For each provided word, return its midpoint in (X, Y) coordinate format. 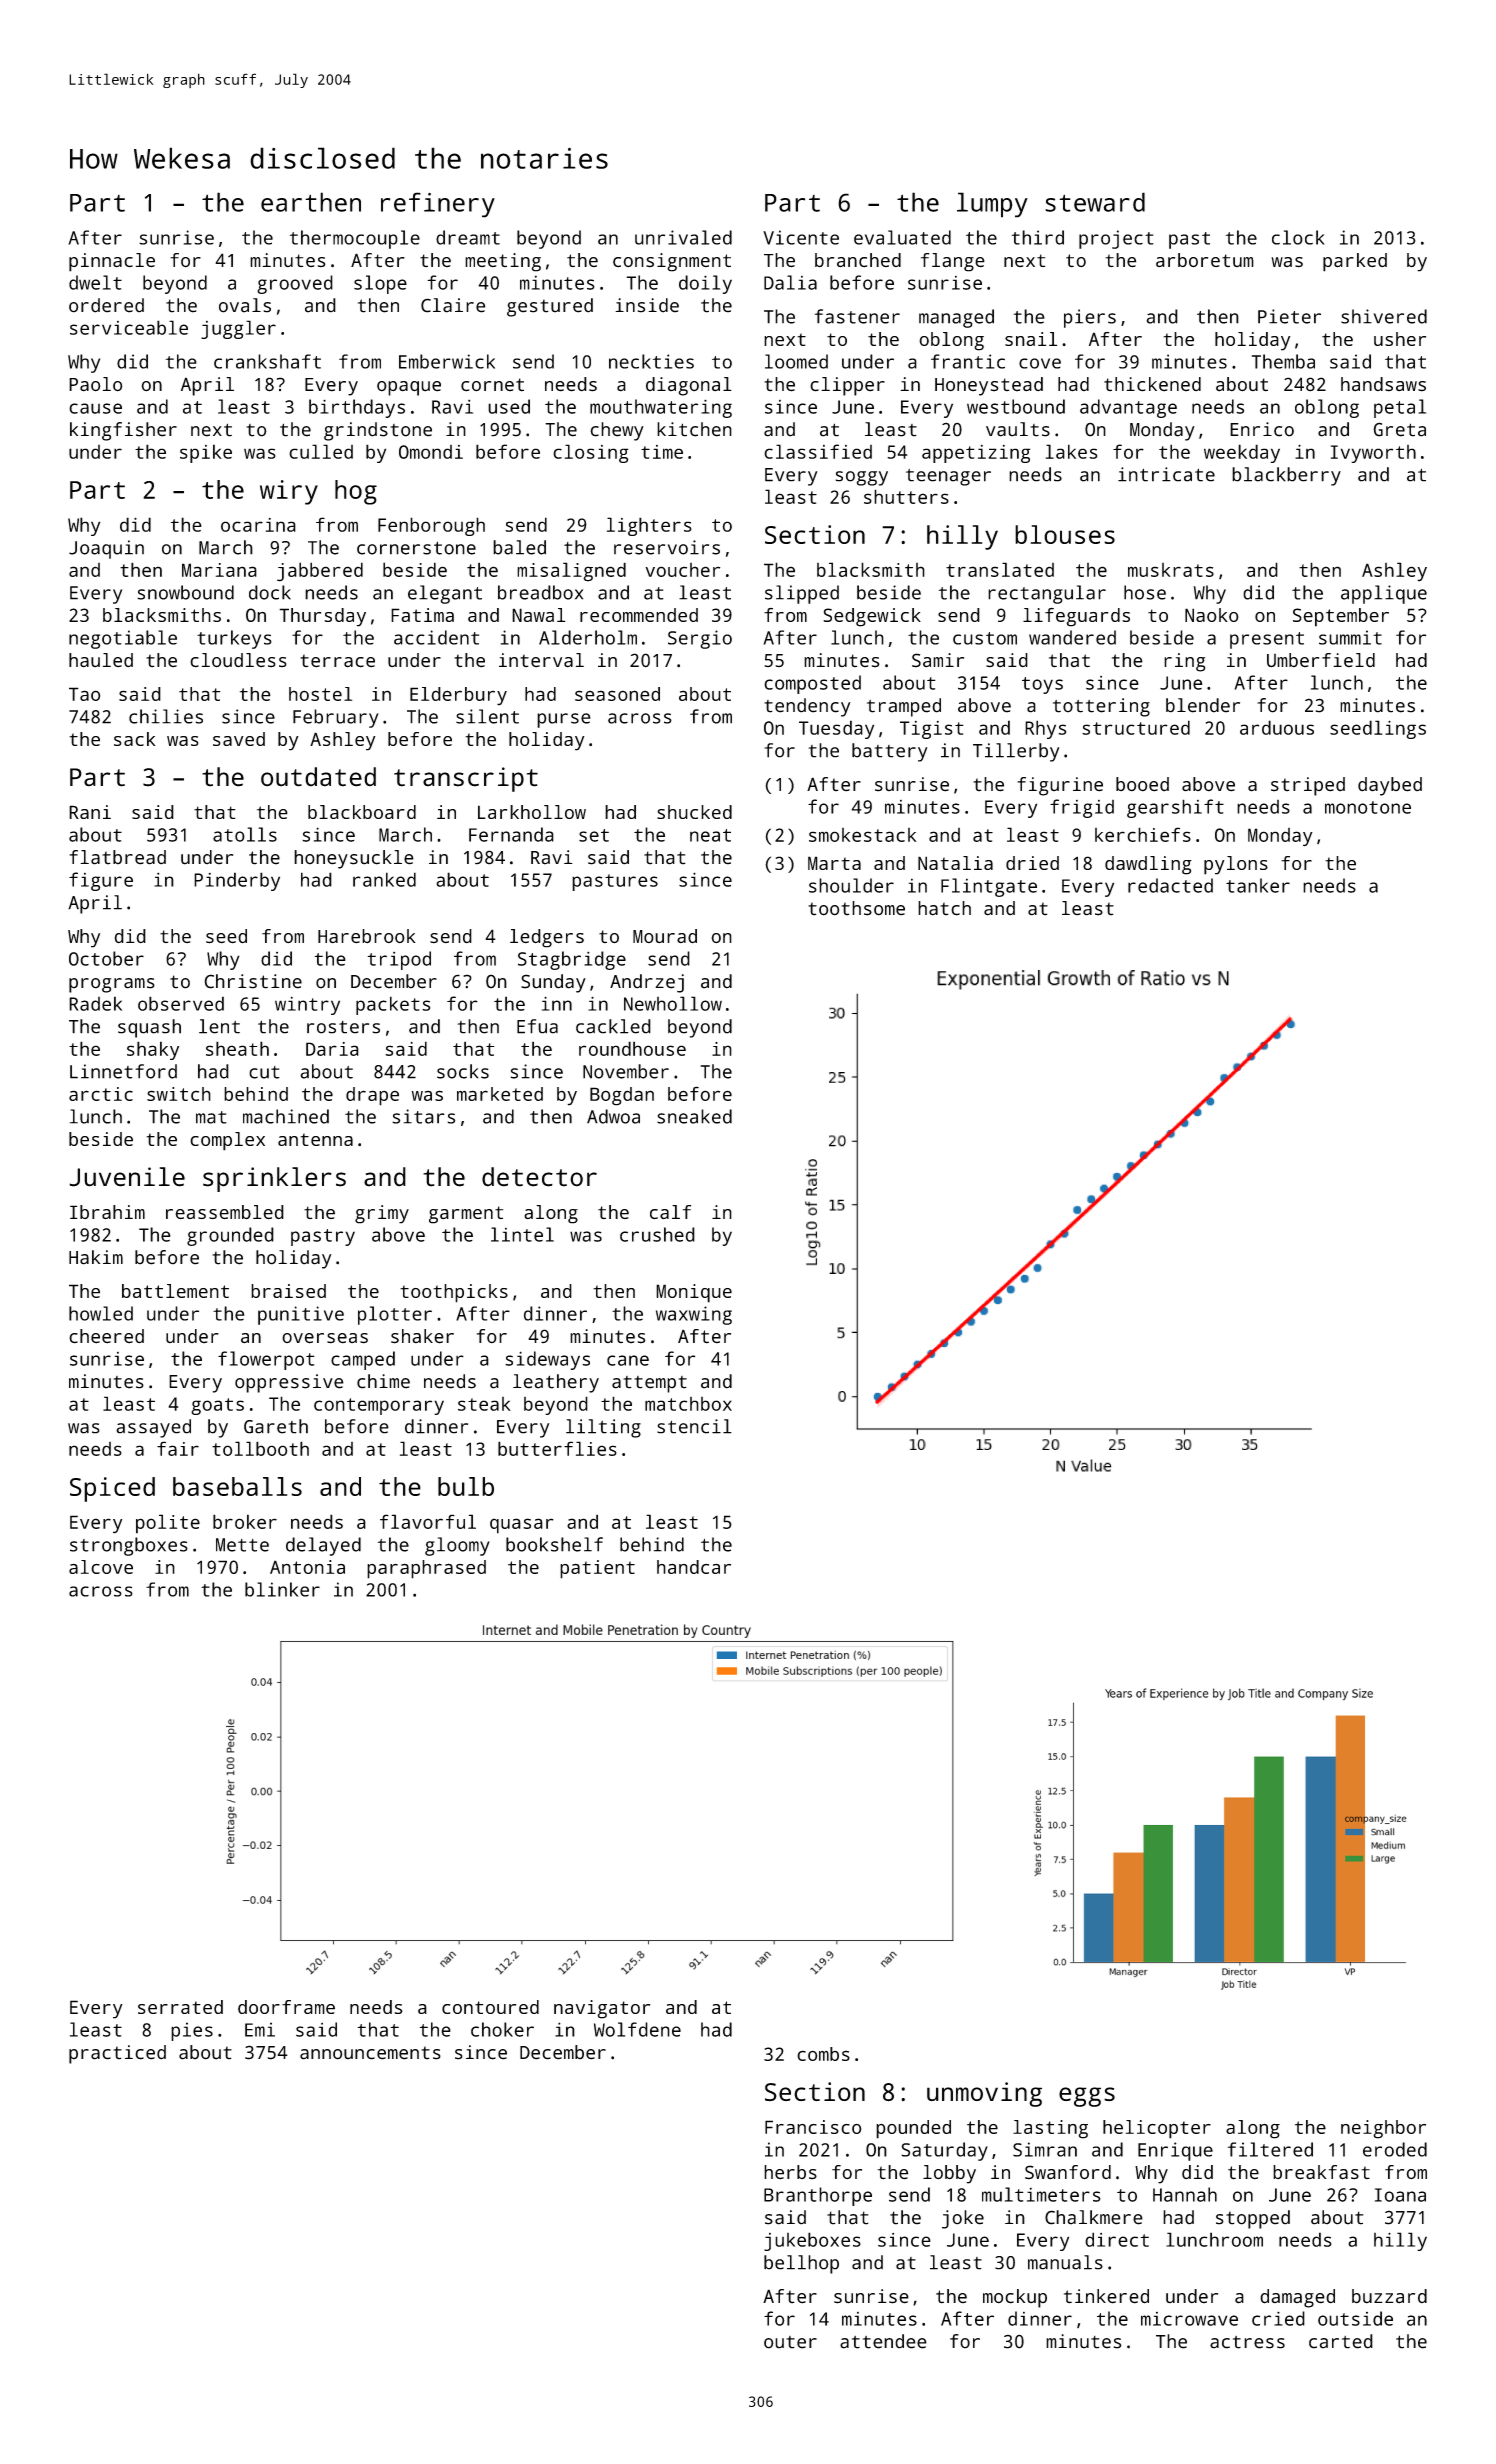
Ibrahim (107, 1212)
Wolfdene (637, 2029)
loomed (796, 361)
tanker (1258, 885)
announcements (370, 2053)
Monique (694, 1293)
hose (1145, 592)
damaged (1297, 2298)
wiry (289, 492)
